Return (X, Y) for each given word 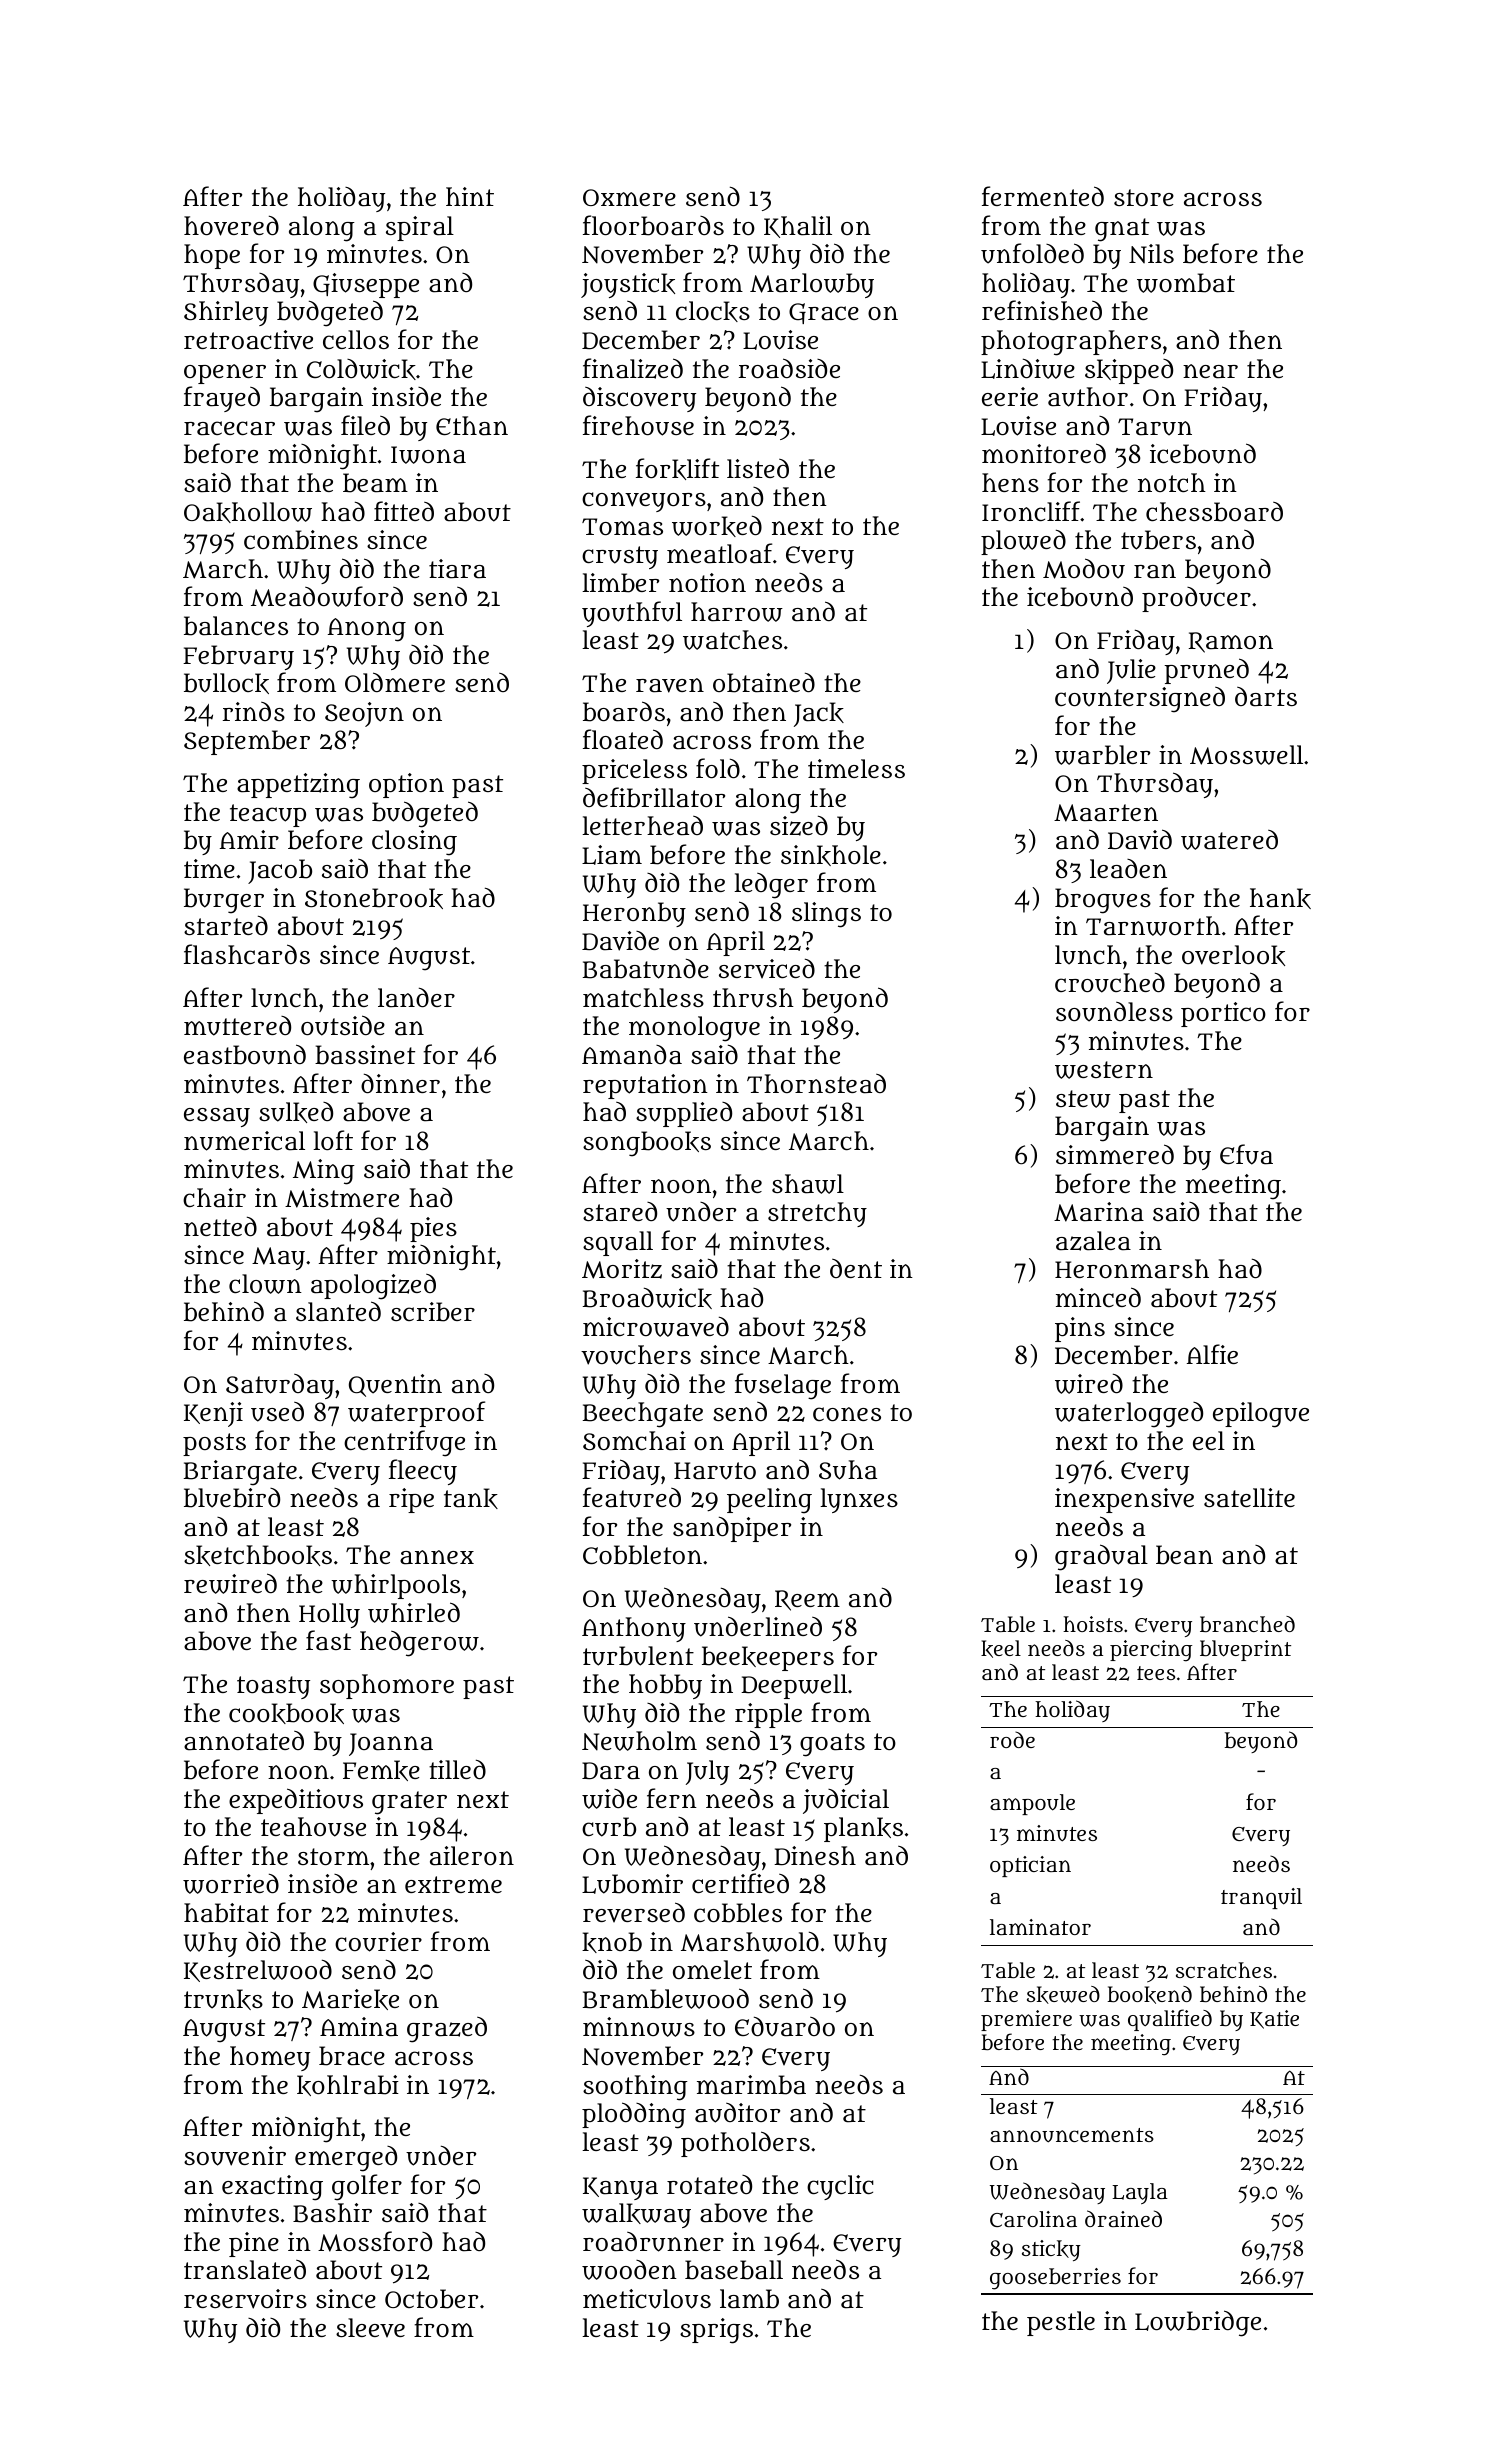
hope (212, 256)
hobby (665, 1686)
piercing (1151, 1651)
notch (1172, 482)
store (1144, 197)
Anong (367, 630)
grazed (447, 2030)
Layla (1140, 2193)
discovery (639, 399)
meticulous (647, 2299)
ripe (411, 1500)
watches (732, 640)
